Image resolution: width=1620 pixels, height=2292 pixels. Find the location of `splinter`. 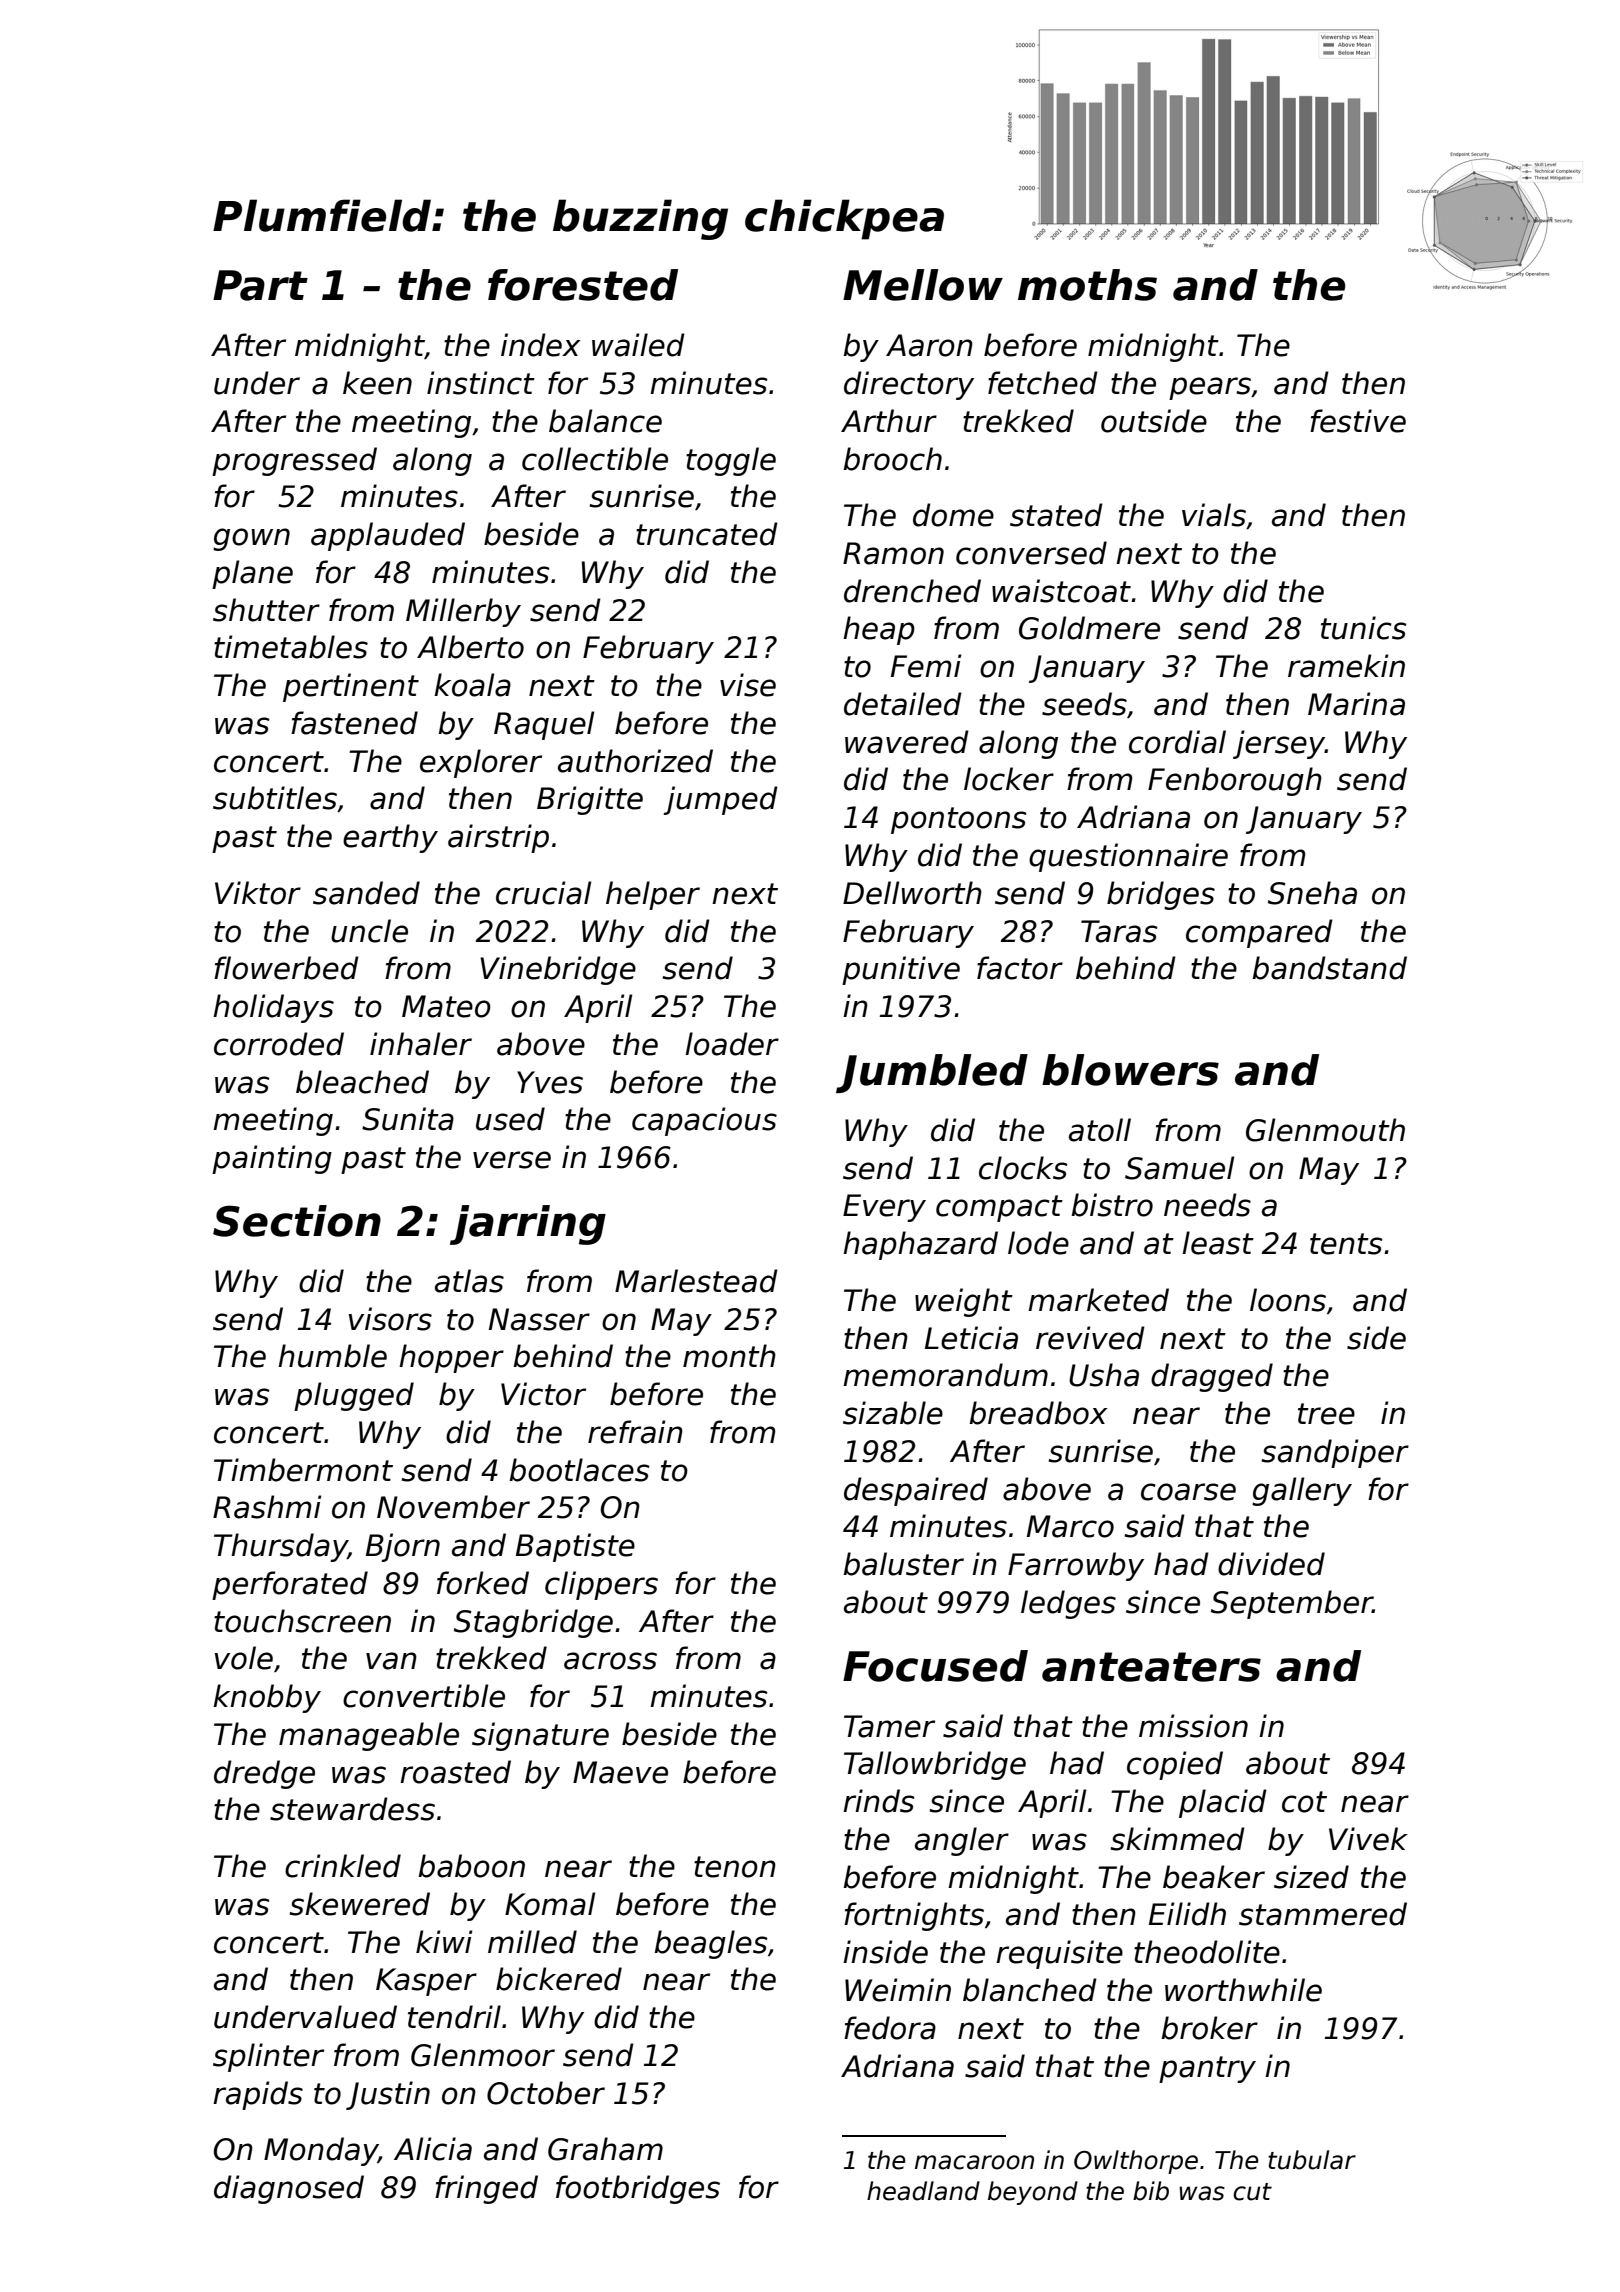

splinter is located at coordinates (268, 2057).
